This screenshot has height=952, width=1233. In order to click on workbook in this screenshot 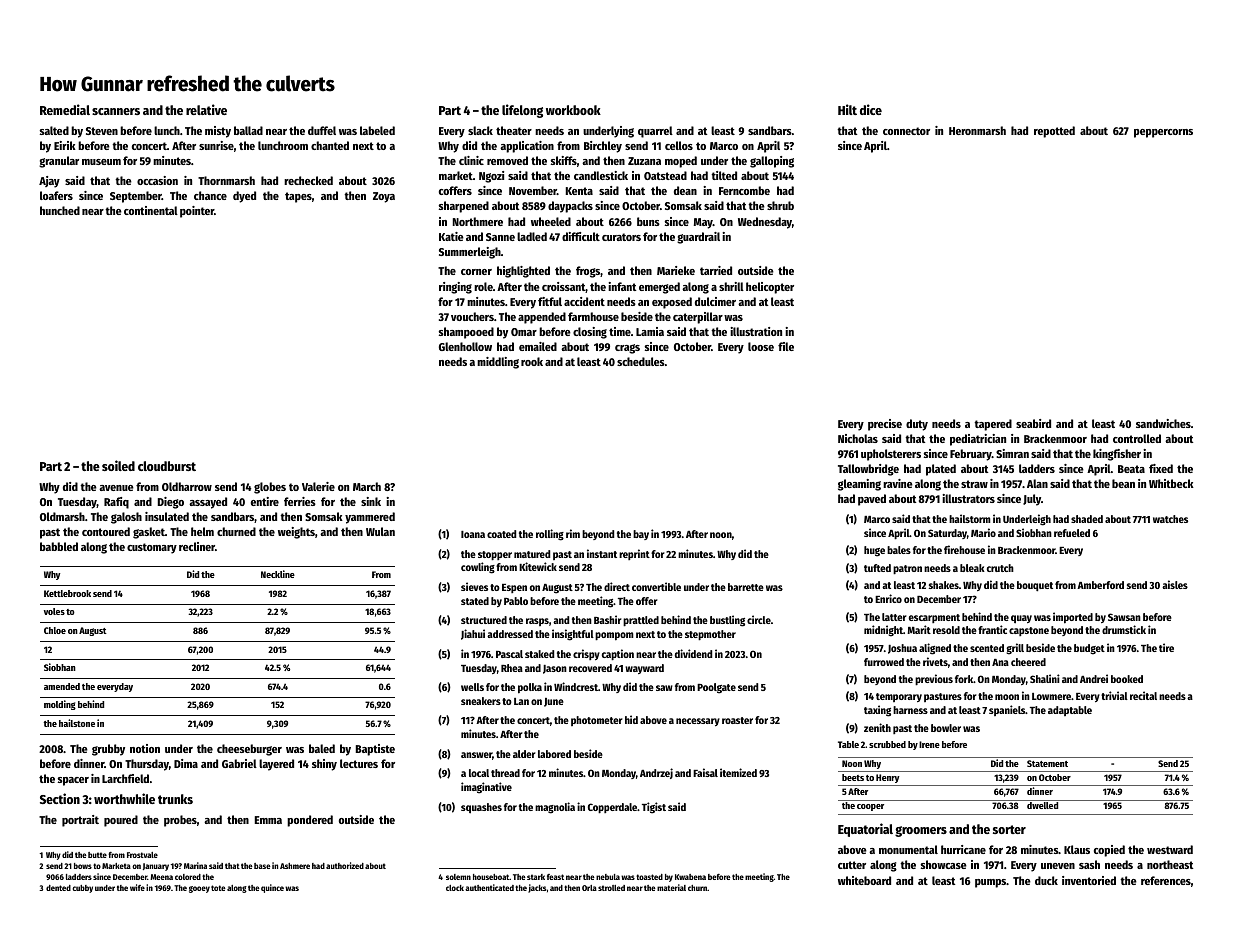, I will do `click(573, 110)`.
